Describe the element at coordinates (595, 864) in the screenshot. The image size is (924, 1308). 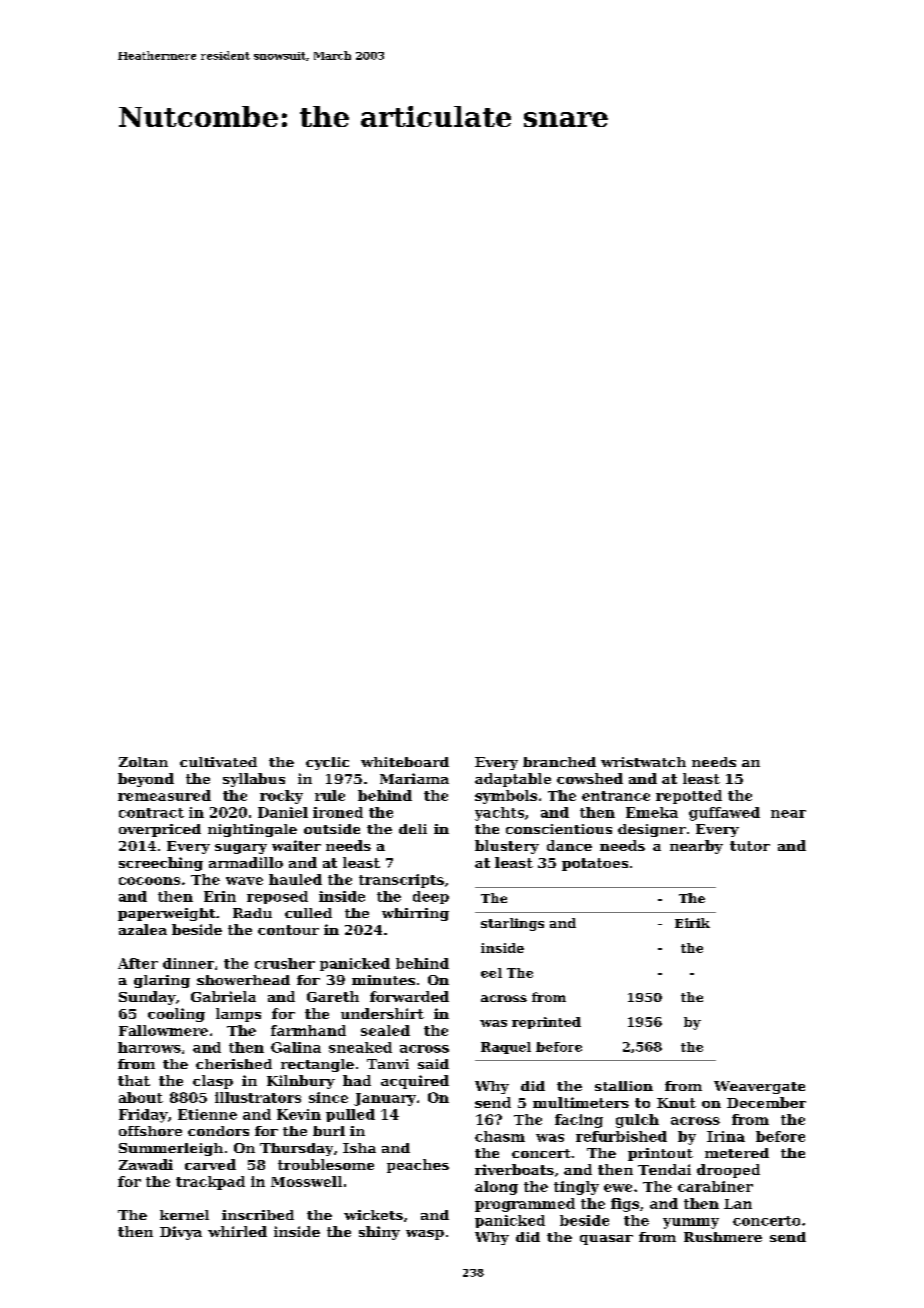
I see `potatoes` at that location.
